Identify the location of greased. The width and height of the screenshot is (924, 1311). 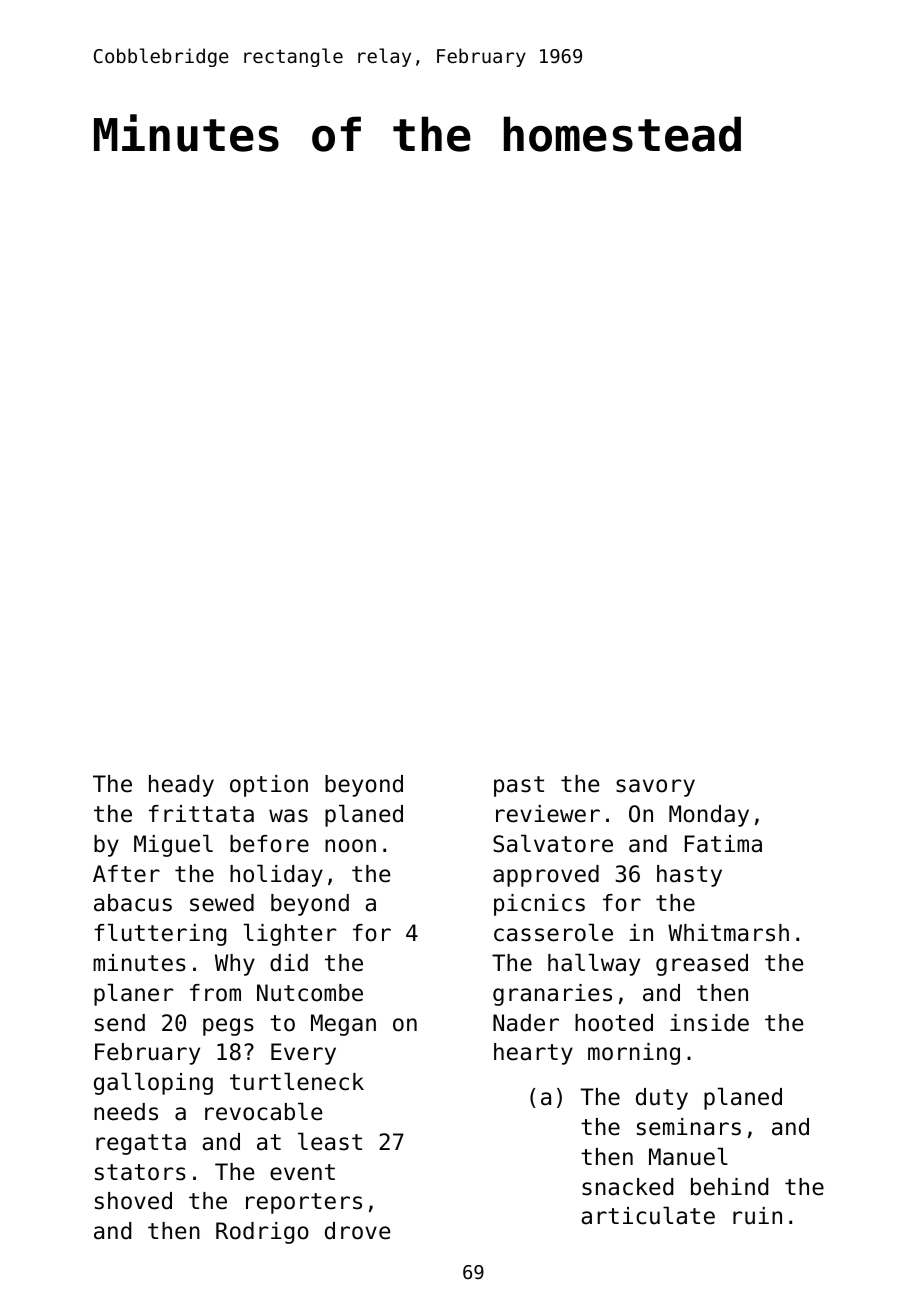
(702, 965).
